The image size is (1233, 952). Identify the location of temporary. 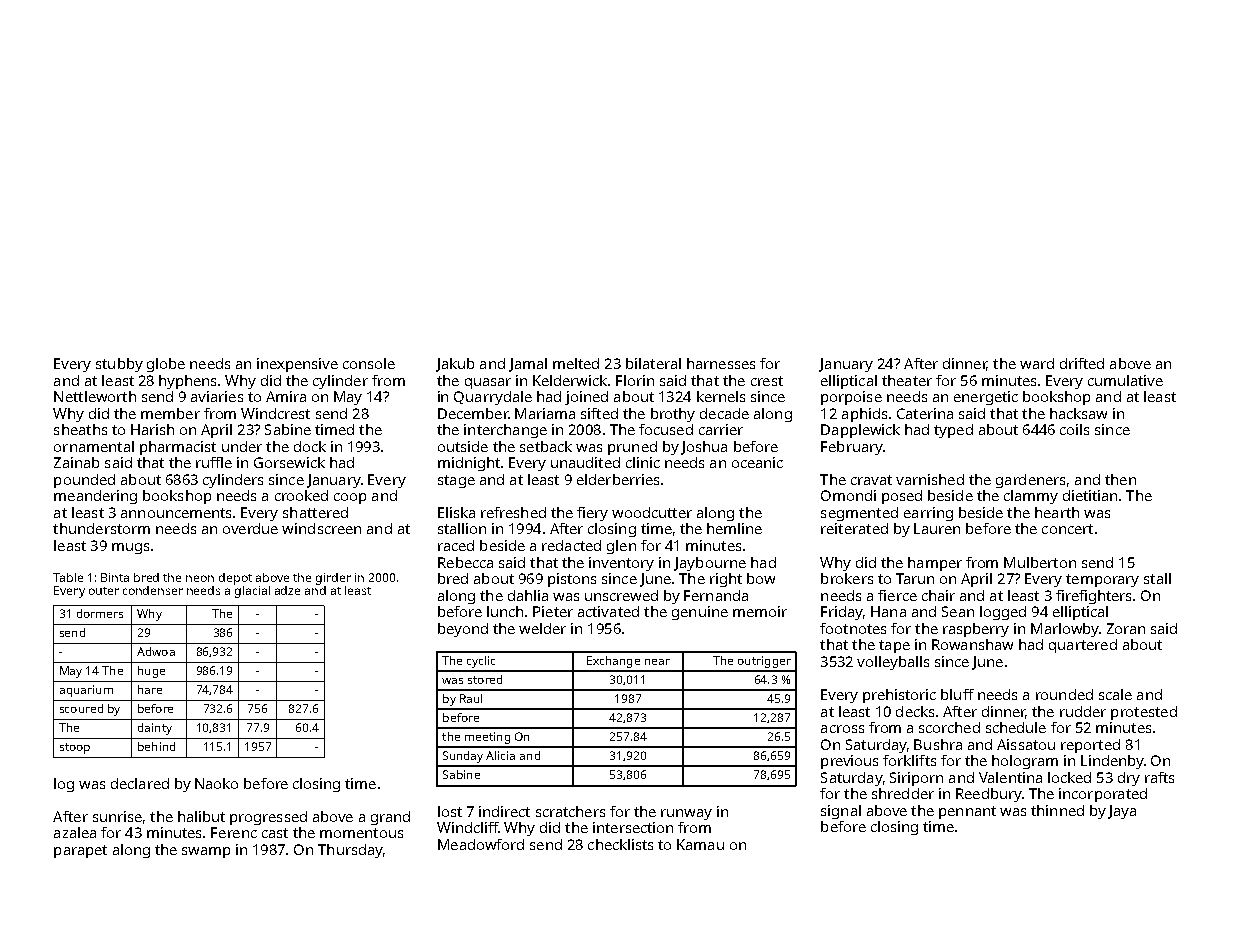
(1102, 580).
